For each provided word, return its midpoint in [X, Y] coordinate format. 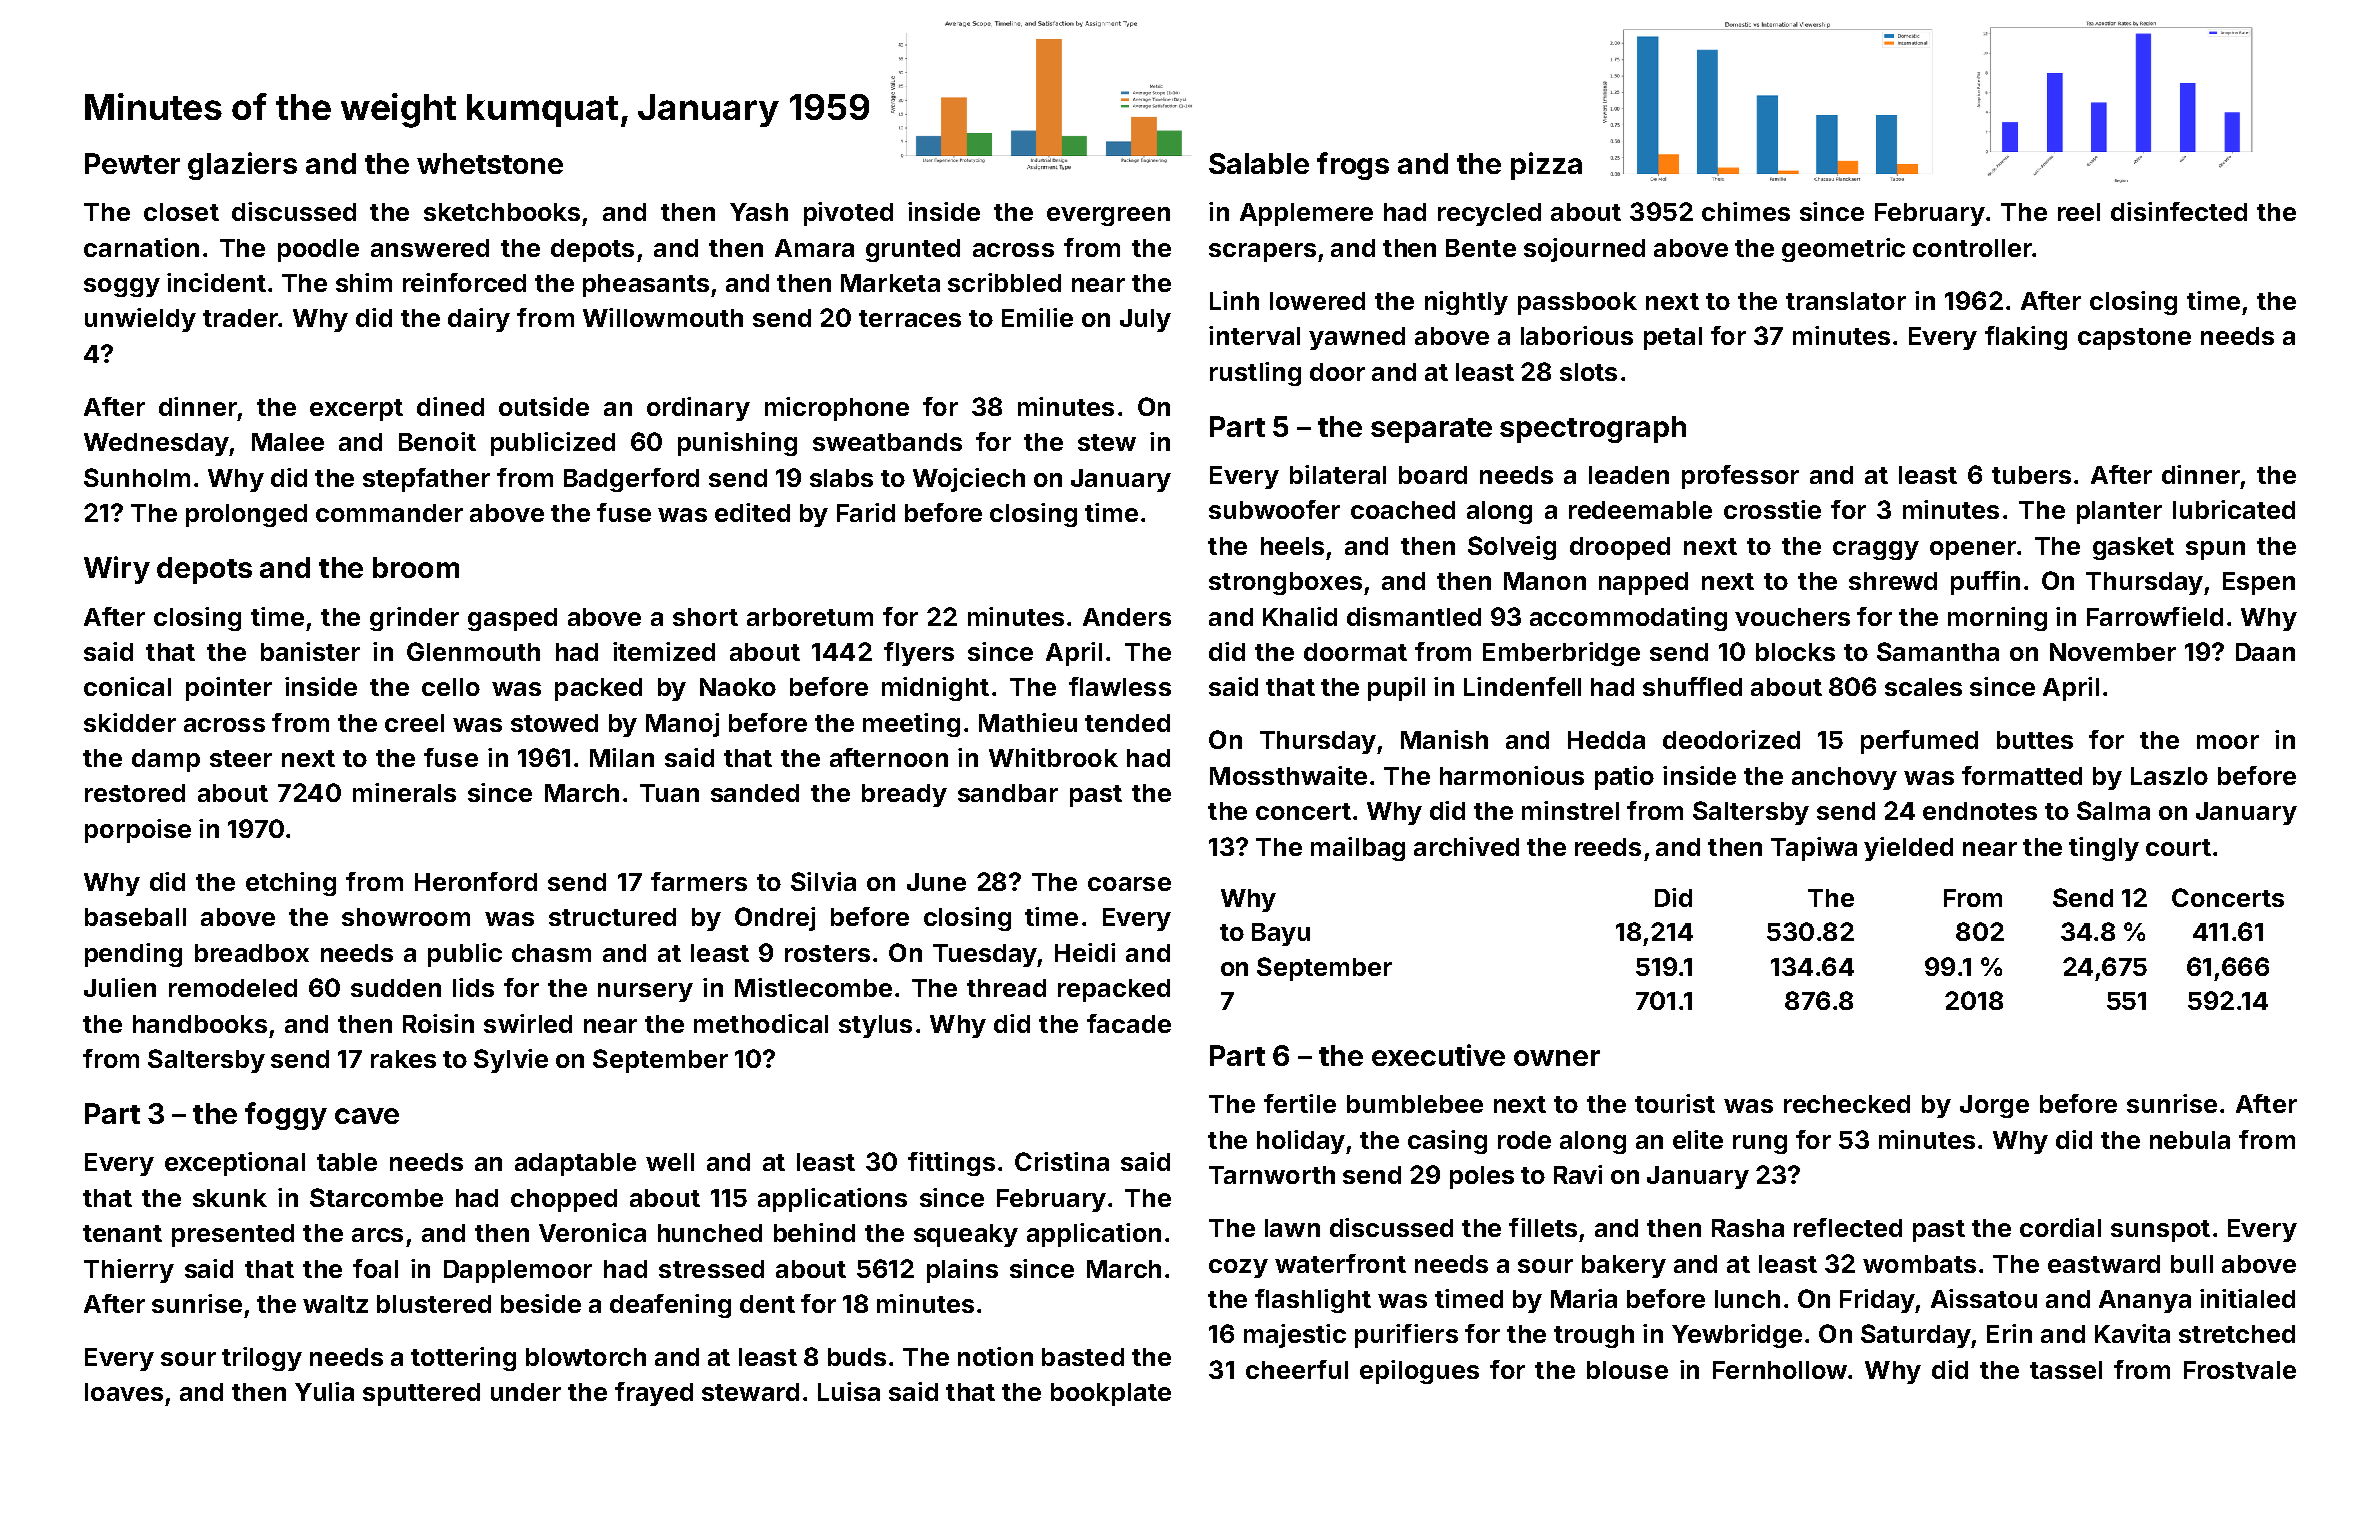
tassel [2066, 1370]
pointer [229, 689]
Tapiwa [1814, 849]
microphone [837, 409]
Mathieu [1028, 722]
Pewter [132, 163]
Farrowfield [2155, 616]
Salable [1259, 163]
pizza [1546, 166]
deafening [670, 1306]
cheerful [1297, 1369]
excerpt [356, 410]
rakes [403, 1059]
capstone [2134, 339]
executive [1438, 1055]
